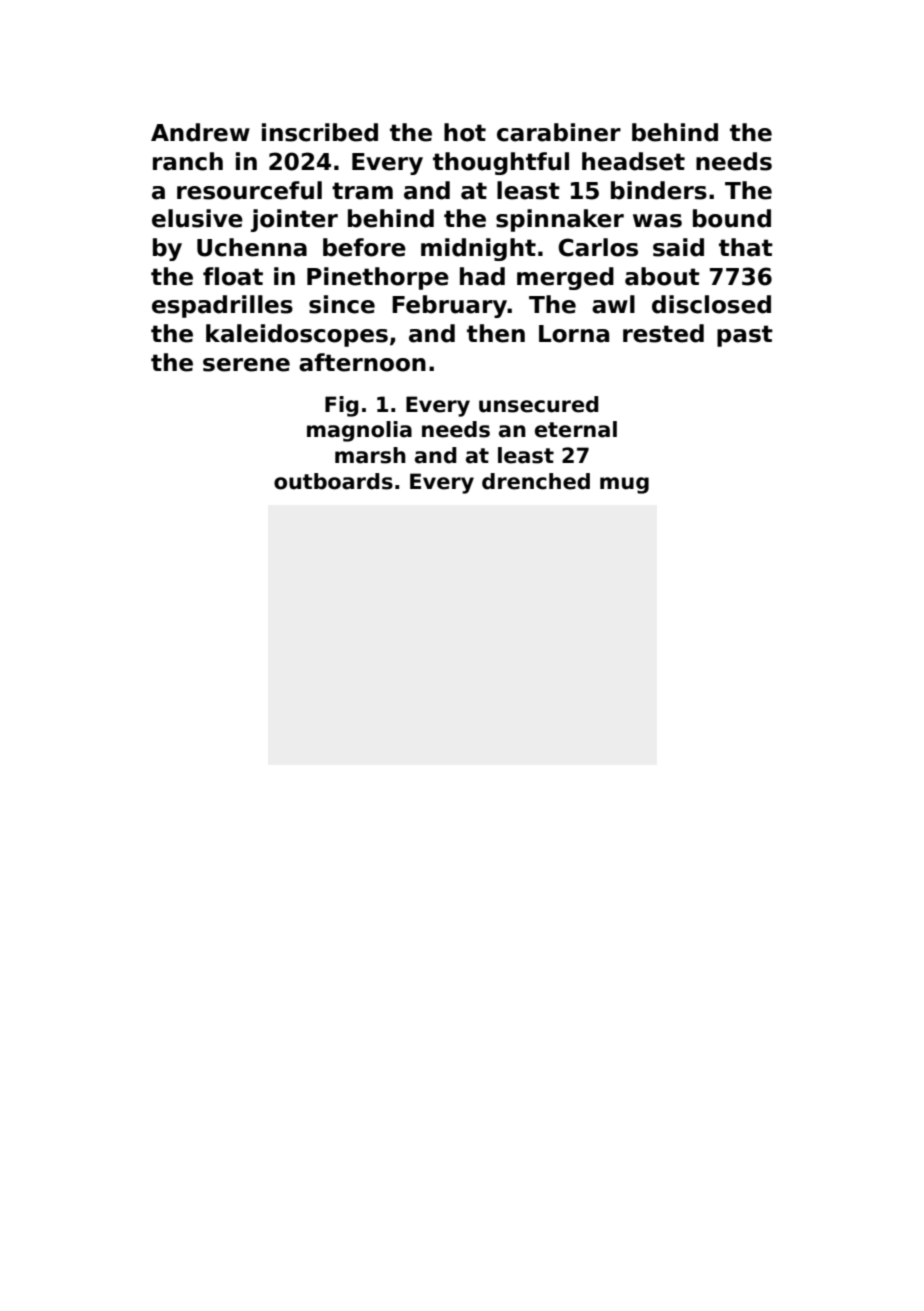 The height and width of the screenshot is (1311, 924). Describe the element at coordinates (576, 429) in the screenshot. I see `eternal` at that location.
